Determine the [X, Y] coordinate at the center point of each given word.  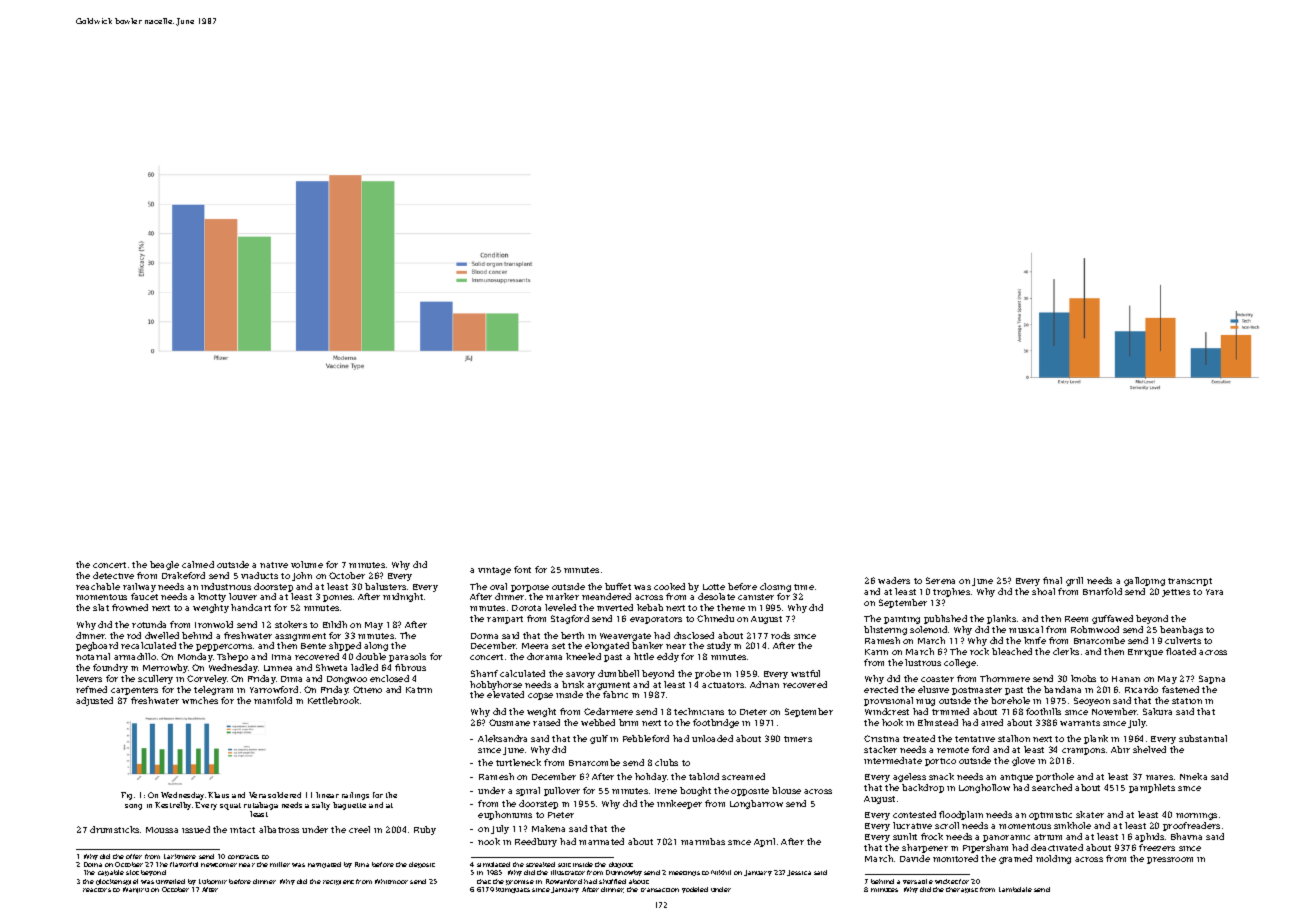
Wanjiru [136, 890]
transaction [660, 890]
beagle [164, 565]
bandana [1062, 689]
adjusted [94, 701]
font [522, 569]
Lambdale [1015, 889]
